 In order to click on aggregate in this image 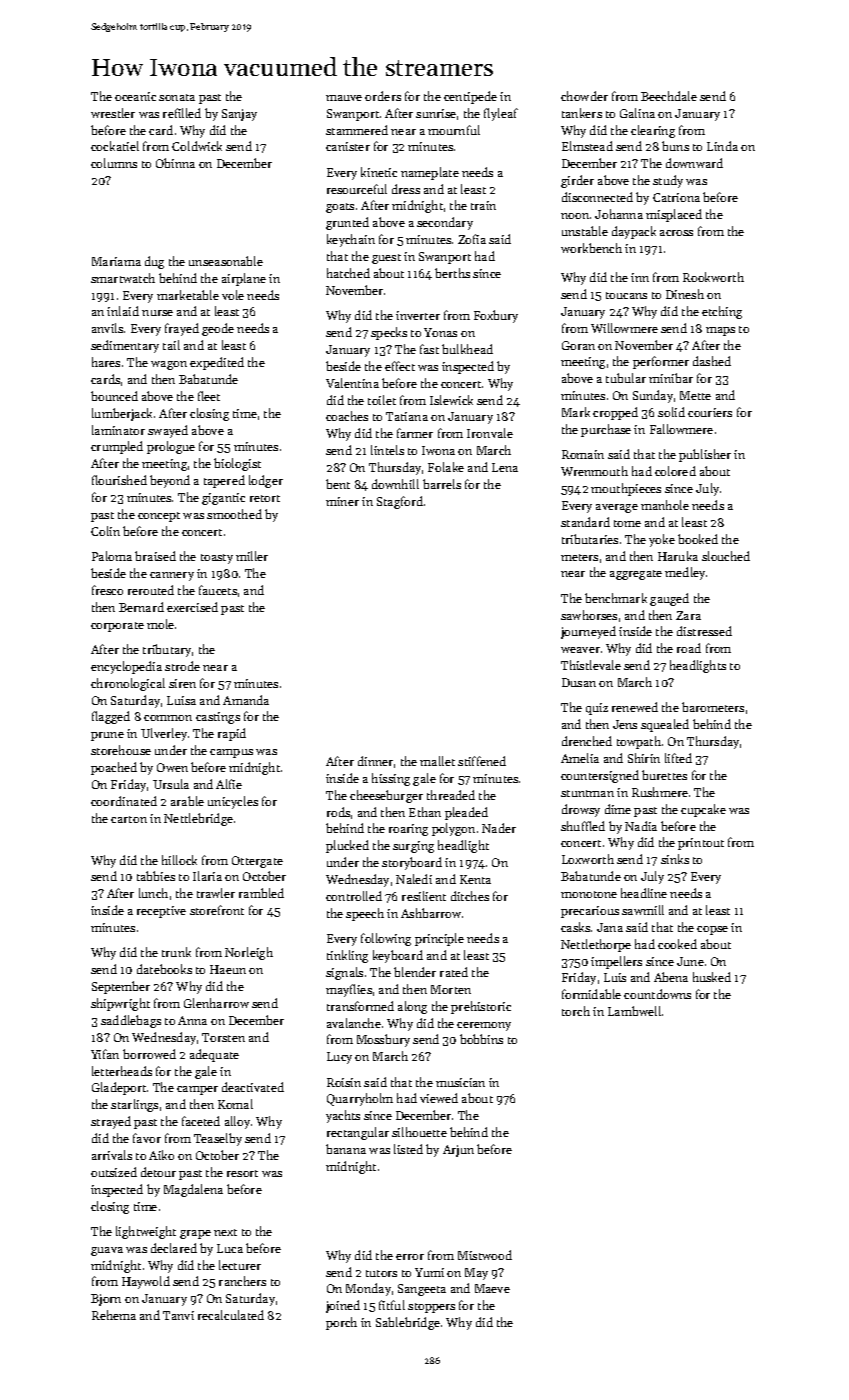, I will do `click(636, 575)`.
